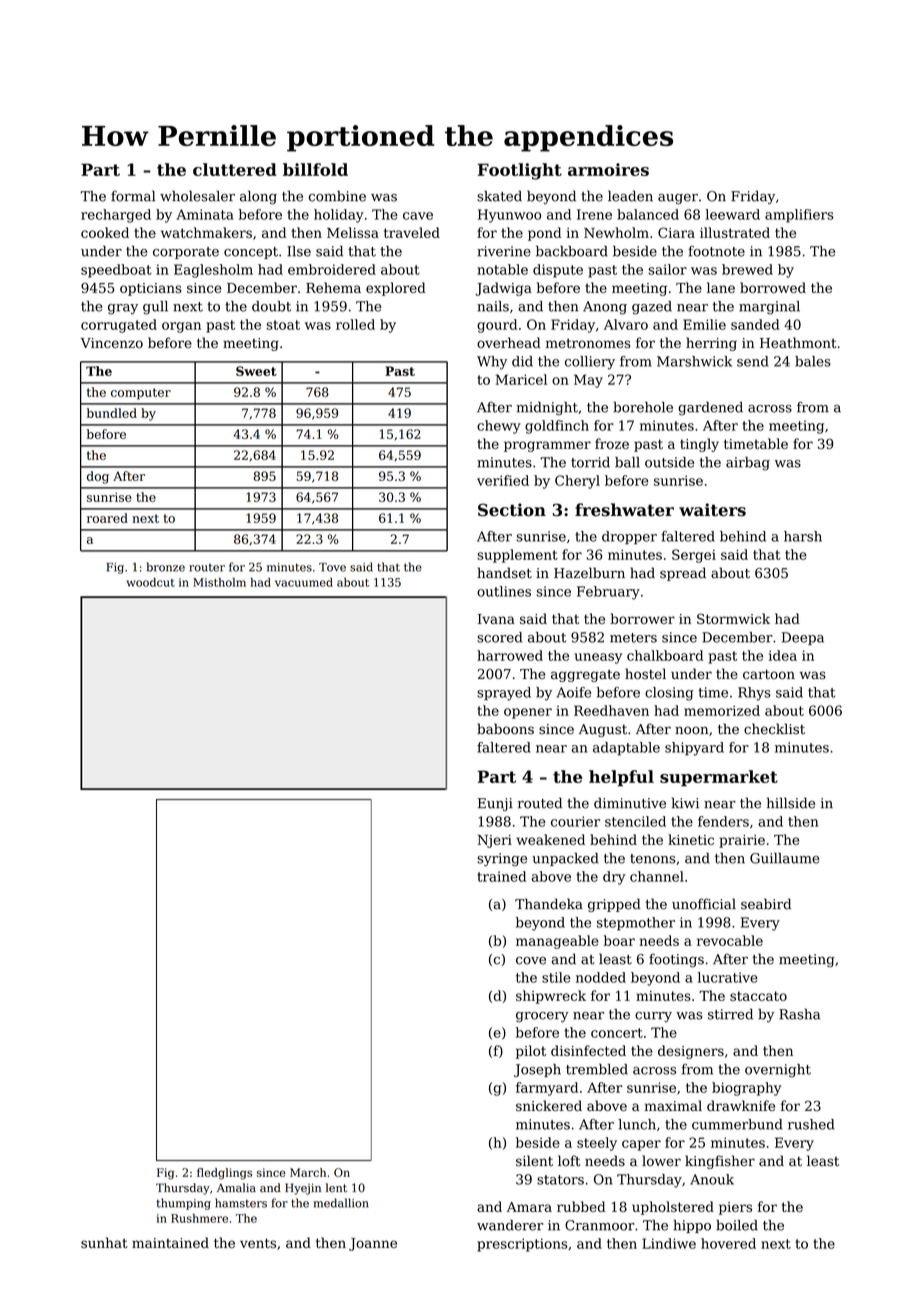 Image resolution: width=924 pixels, height=1308 pixels. I want to click on fledglings, so click(224, 1174).
